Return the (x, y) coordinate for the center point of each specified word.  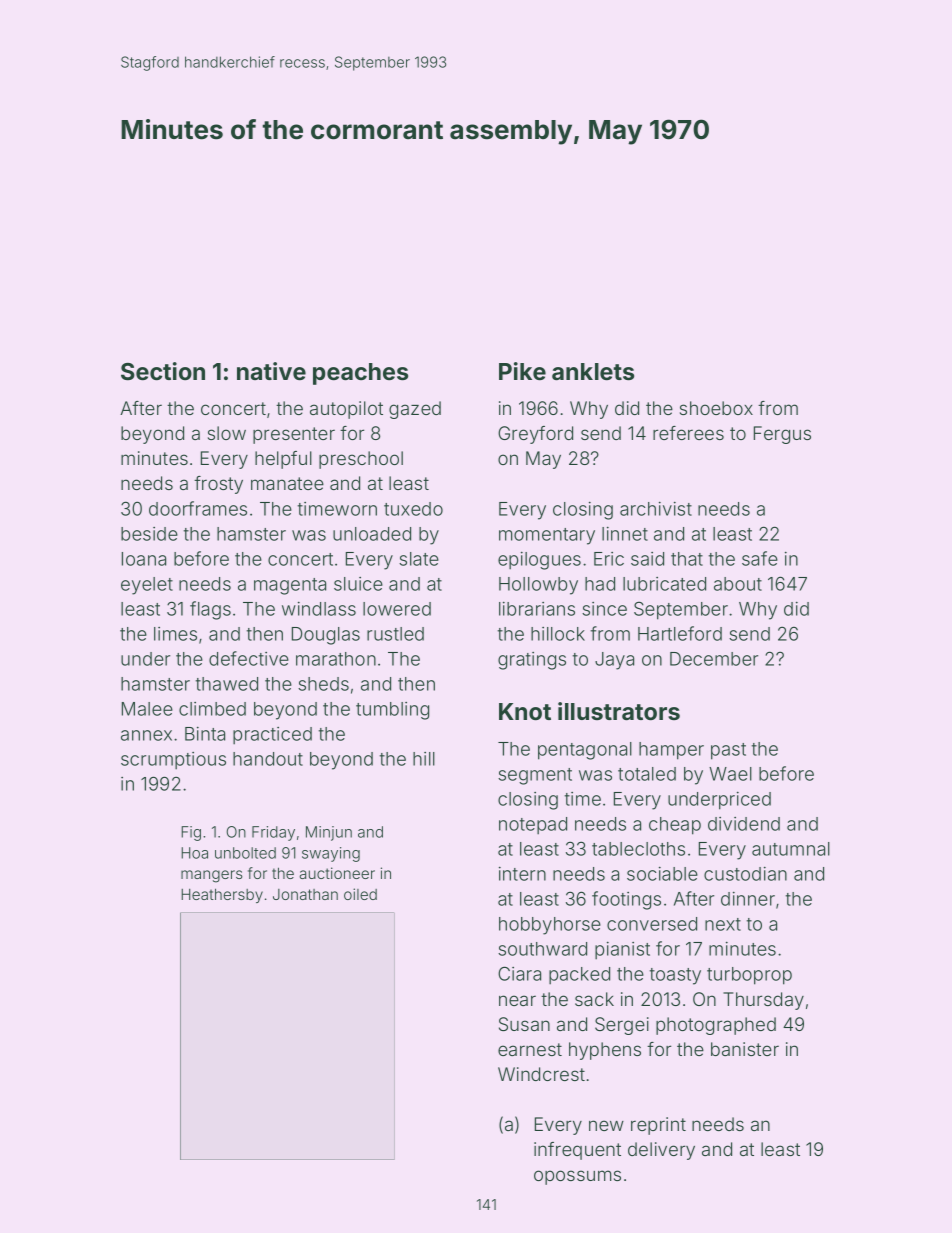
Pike (522, 371)
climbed (212, 709)
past (728, 751)
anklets (593, 371)
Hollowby (538, 586)
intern (522, 873)
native (271, 371)
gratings (532, 661)
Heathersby (222, 895)
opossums (577, 1177)
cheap (675, 826)
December (714, 659)
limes (175, 634)
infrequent (577, 1151)
